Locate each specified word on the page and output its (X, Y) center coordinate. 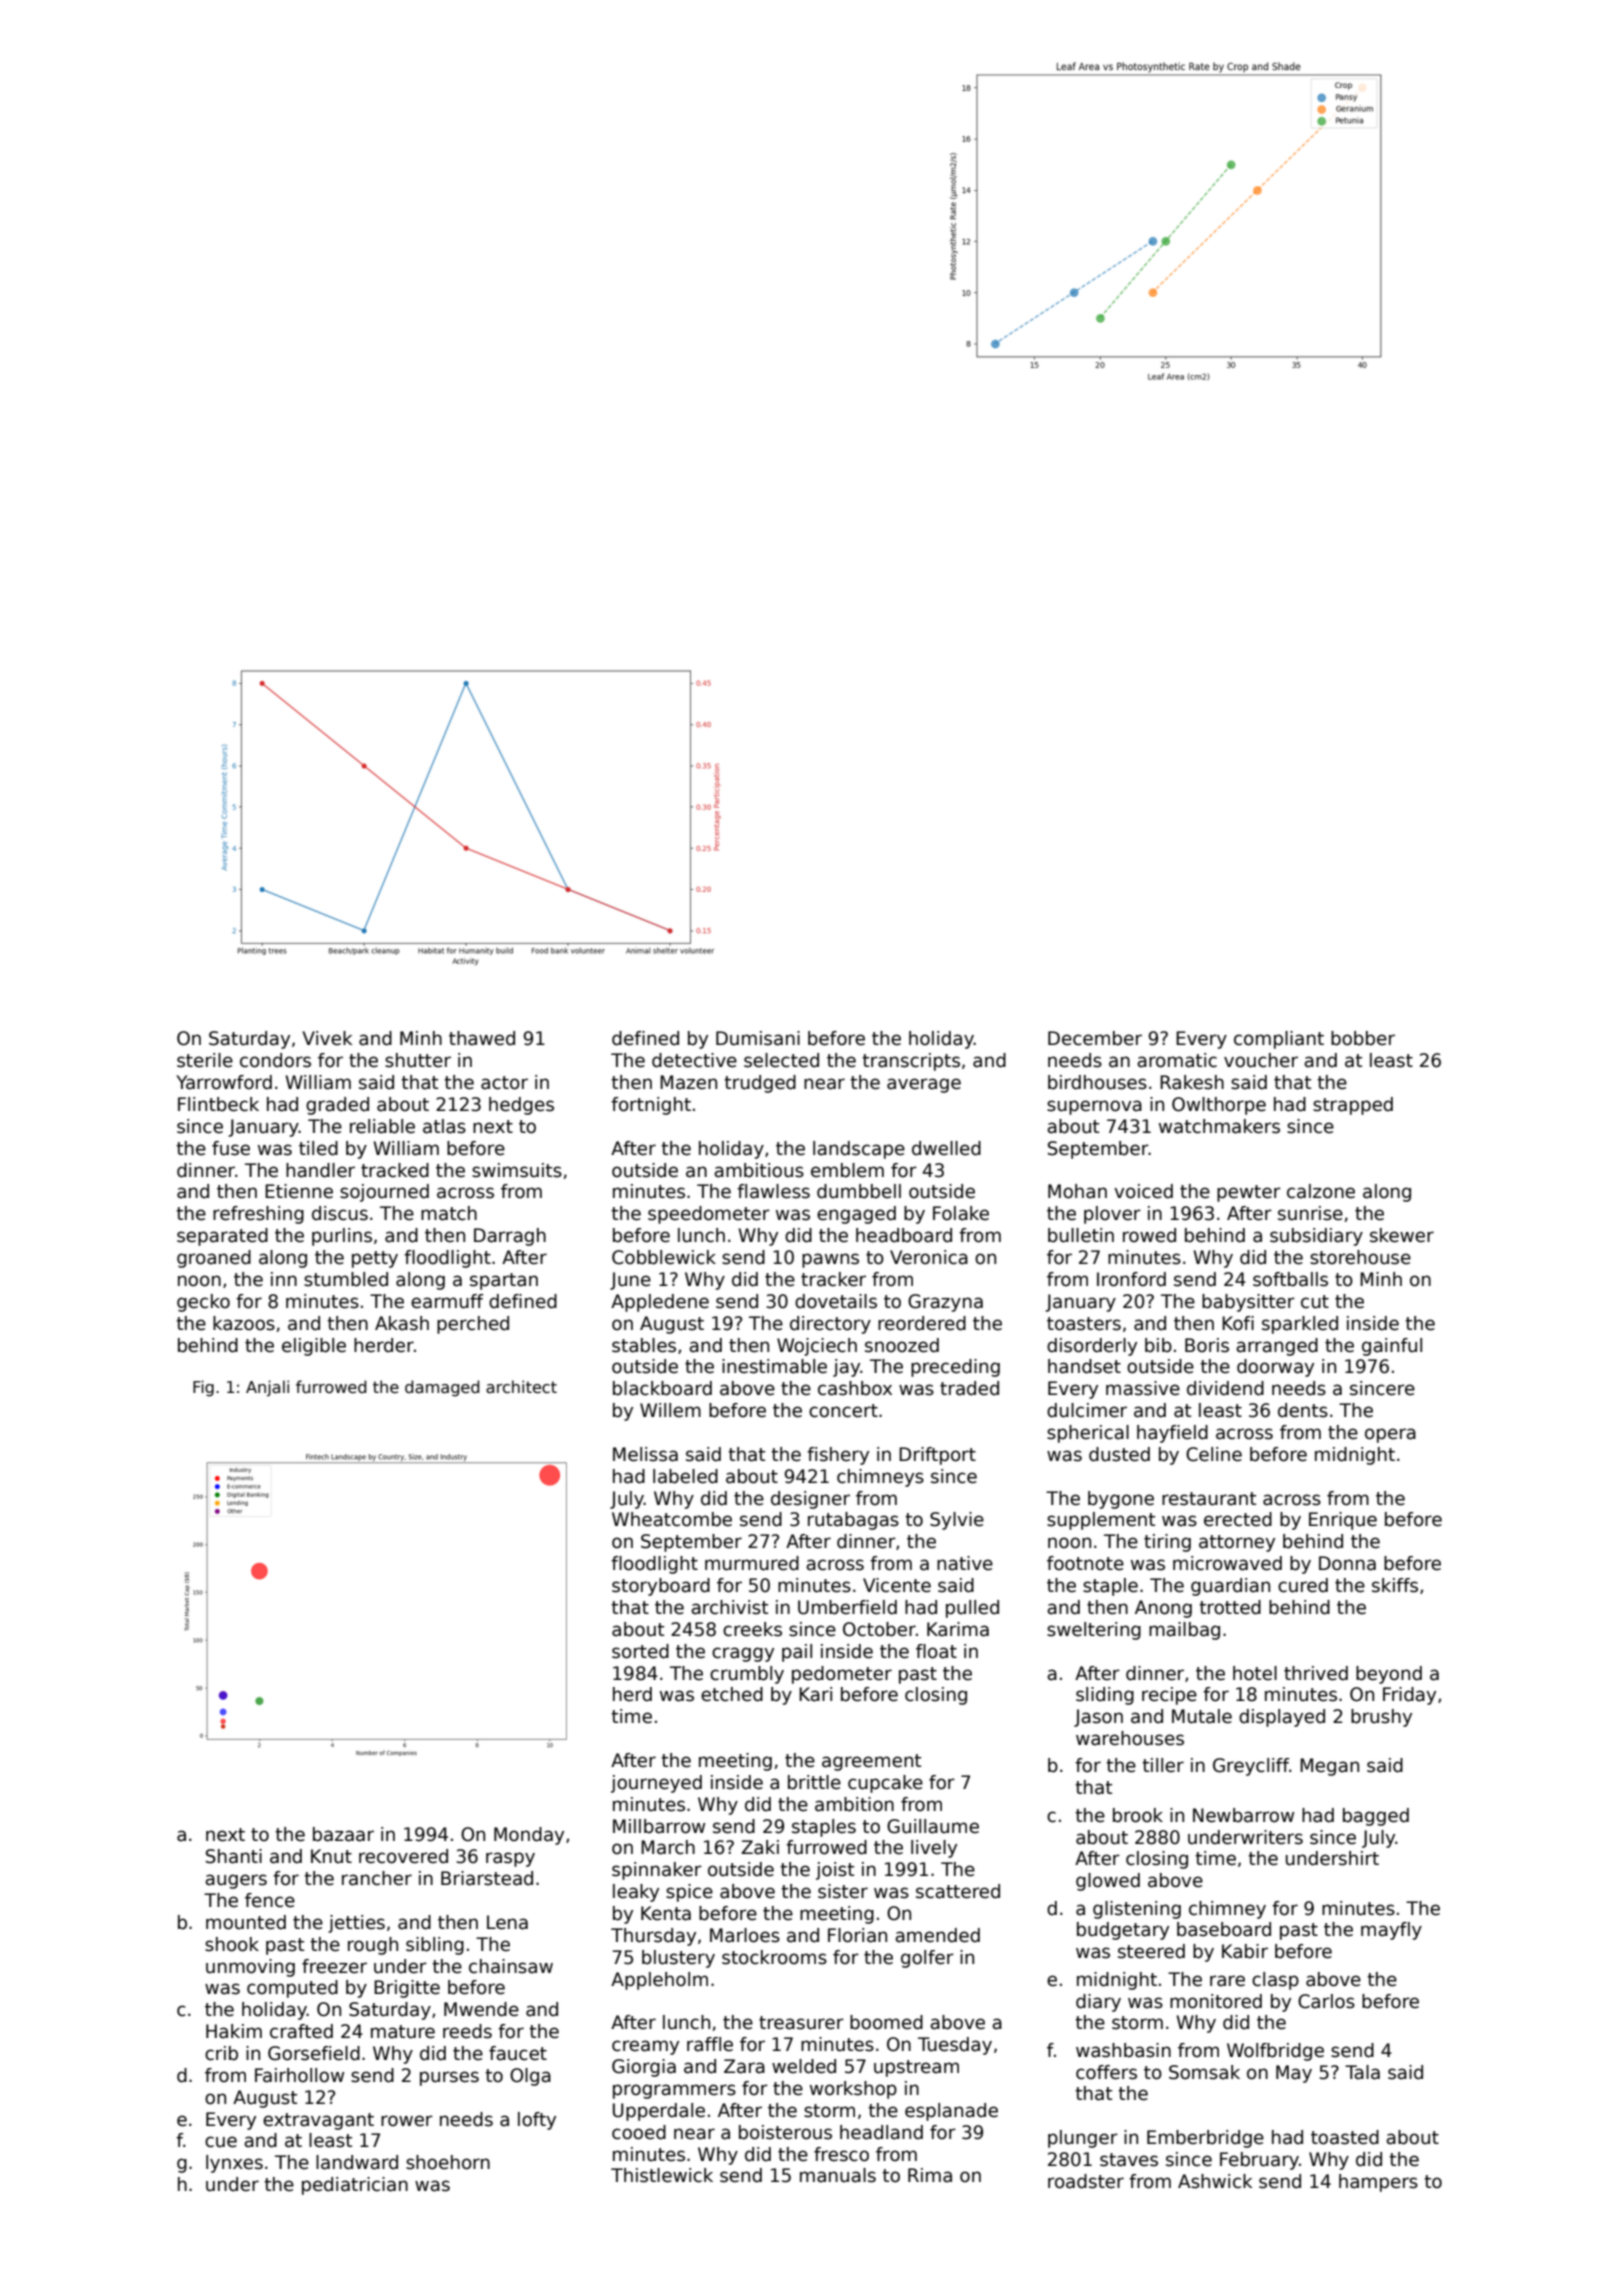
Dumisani (758, 1038)
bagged (1376, 1817)
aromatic (1177, 1060)
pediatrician (355, 2186)
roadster (1086, 2181)
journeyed (656, 1784)
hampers (1378, 2183)
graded (337, 1106)
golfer (927, 1959)
